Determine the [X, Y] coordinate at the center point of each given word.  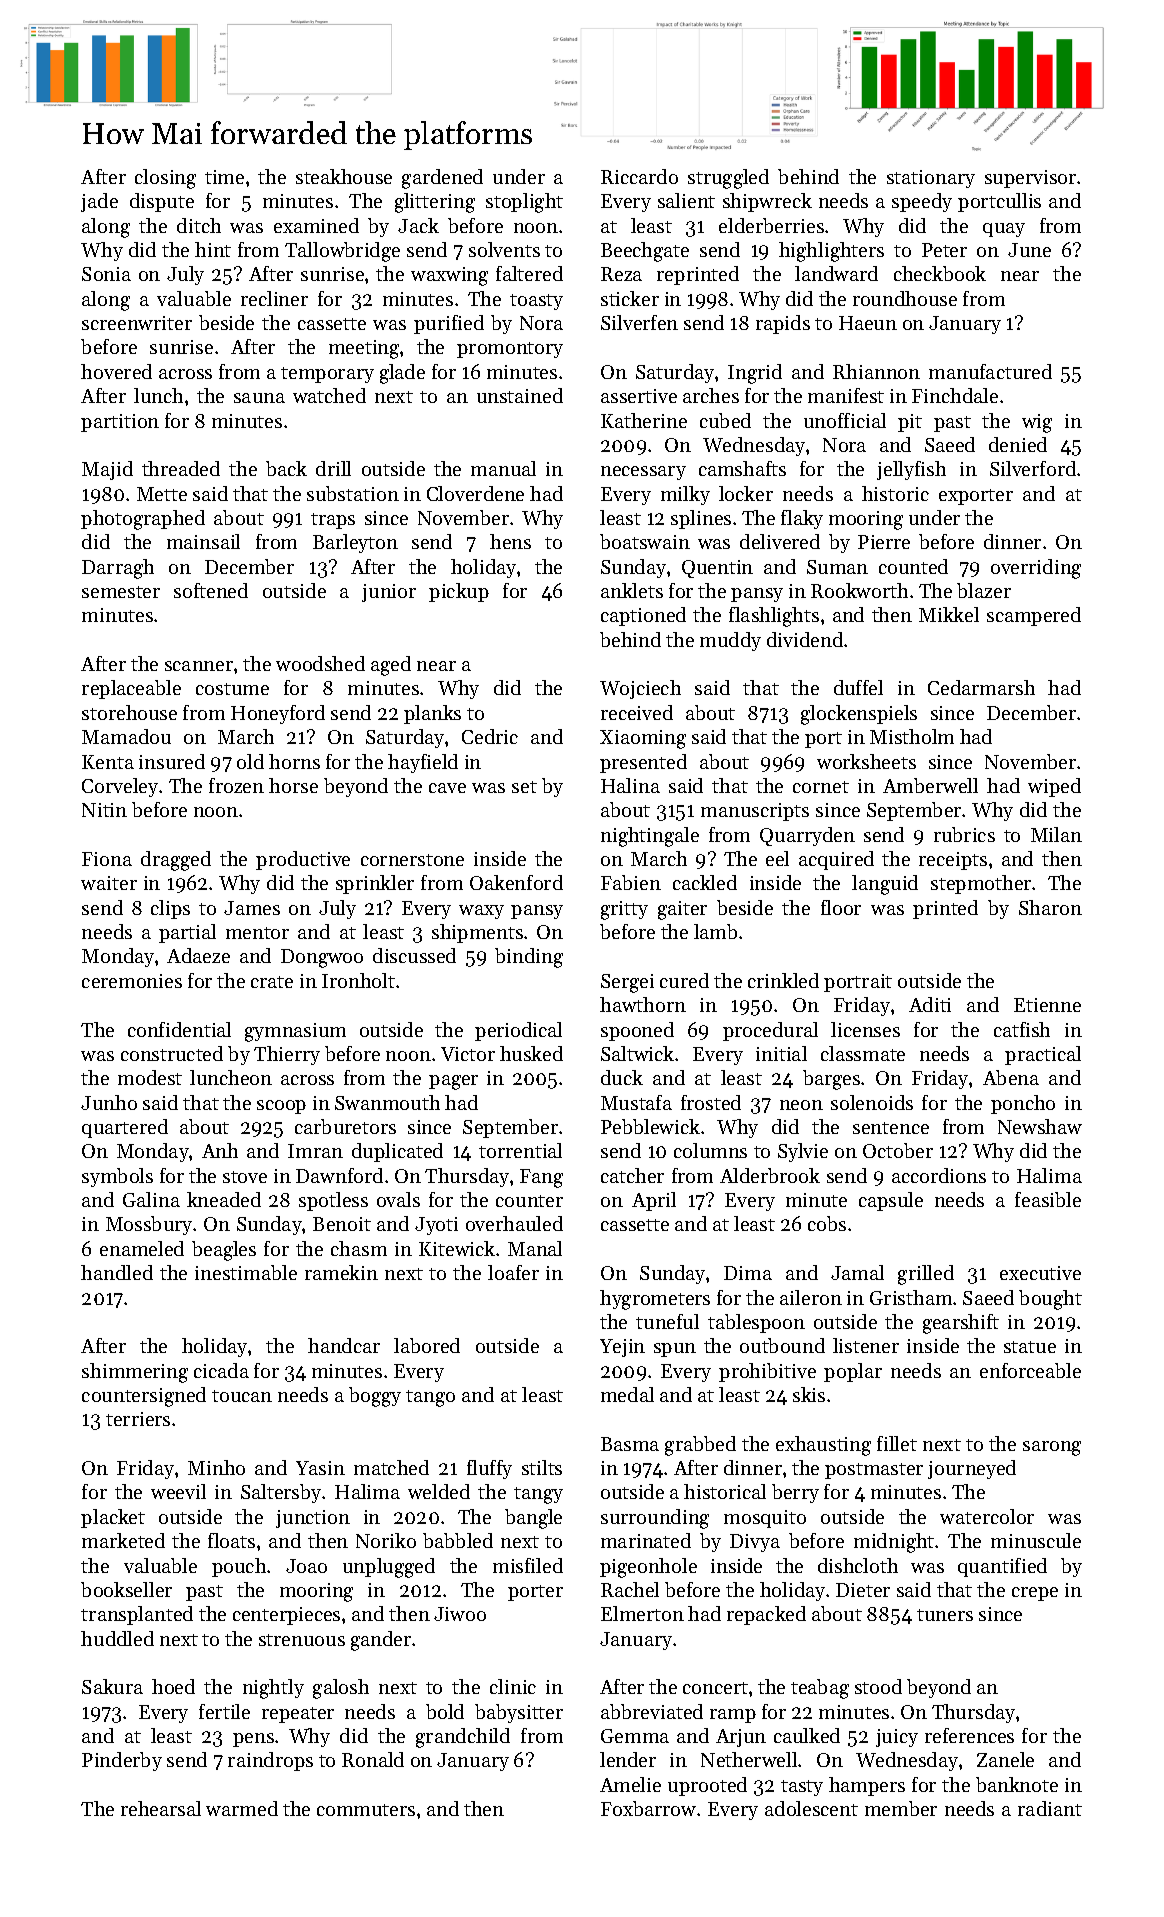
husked [531, 1053]
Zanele [1005, 1759]
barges [831, 1080]
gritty [624, 910]
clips [170, 909]
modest [150, 1077]
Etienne [1047, 1005]
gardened [442, 179]
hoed [173, 1686]
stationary [931, 179]
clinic [513, 1686]
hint [213, 249]
